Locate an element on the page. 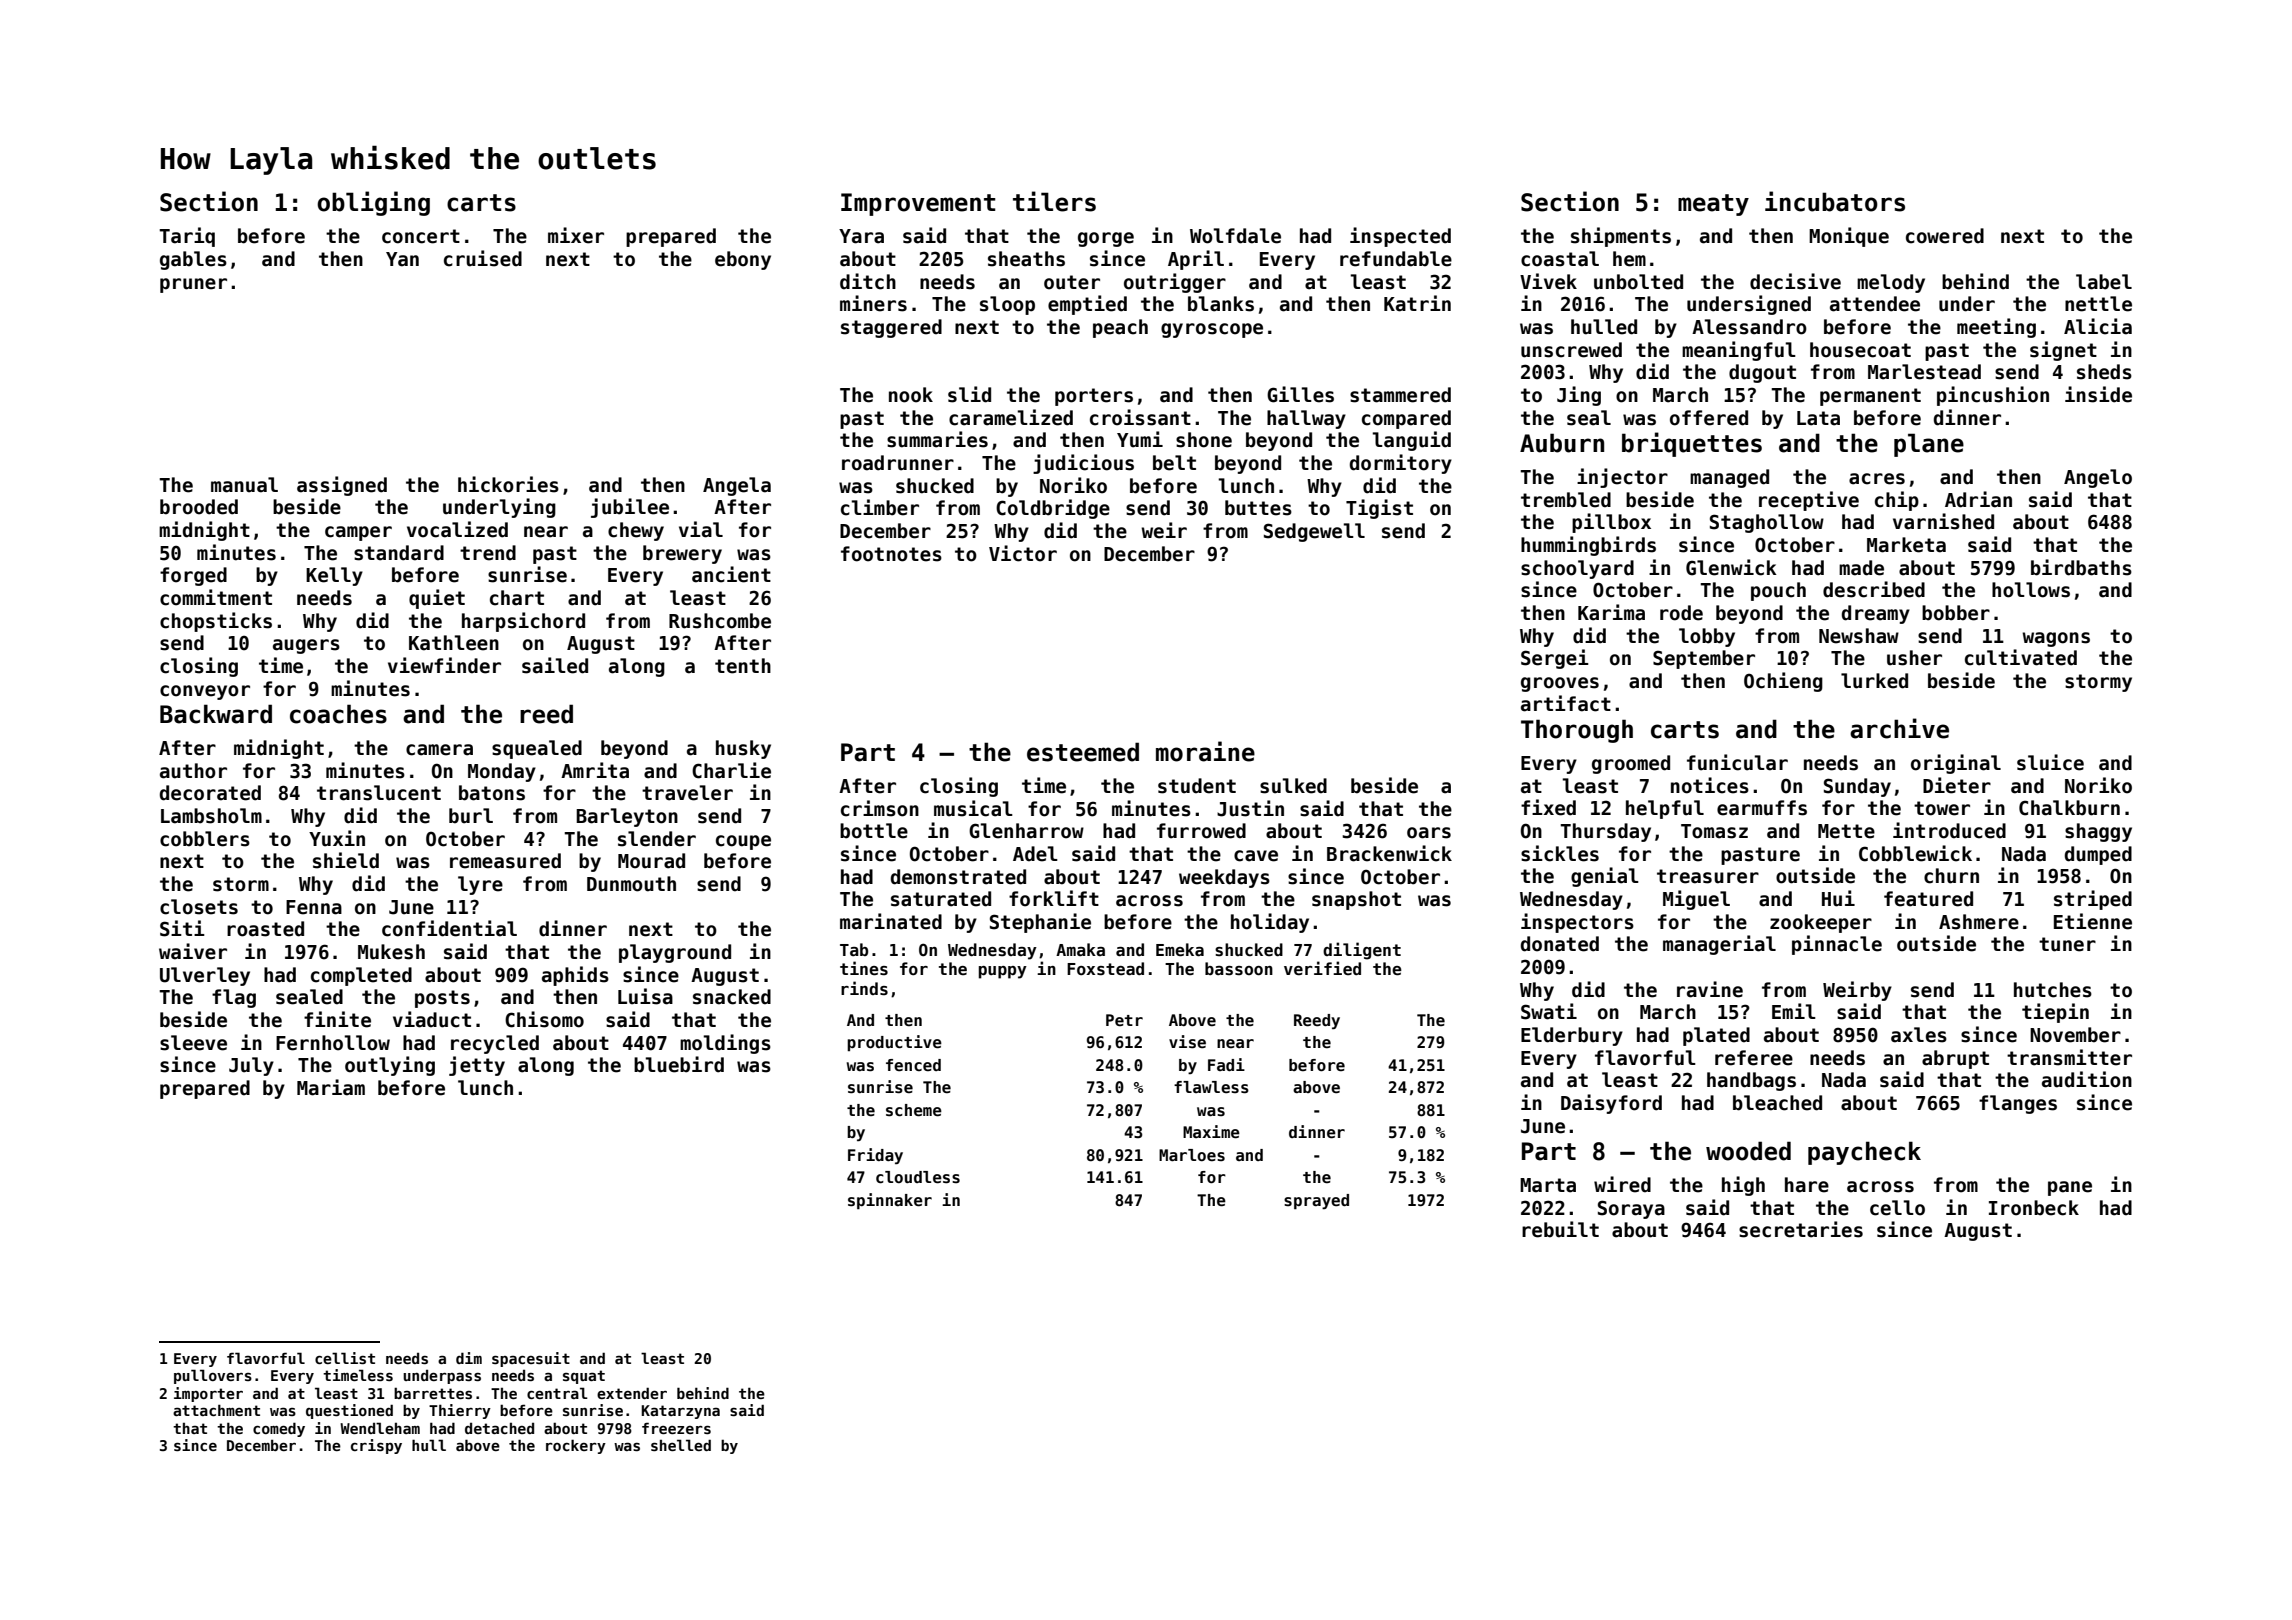  roadrunner is located at coordinates (898, 463).
